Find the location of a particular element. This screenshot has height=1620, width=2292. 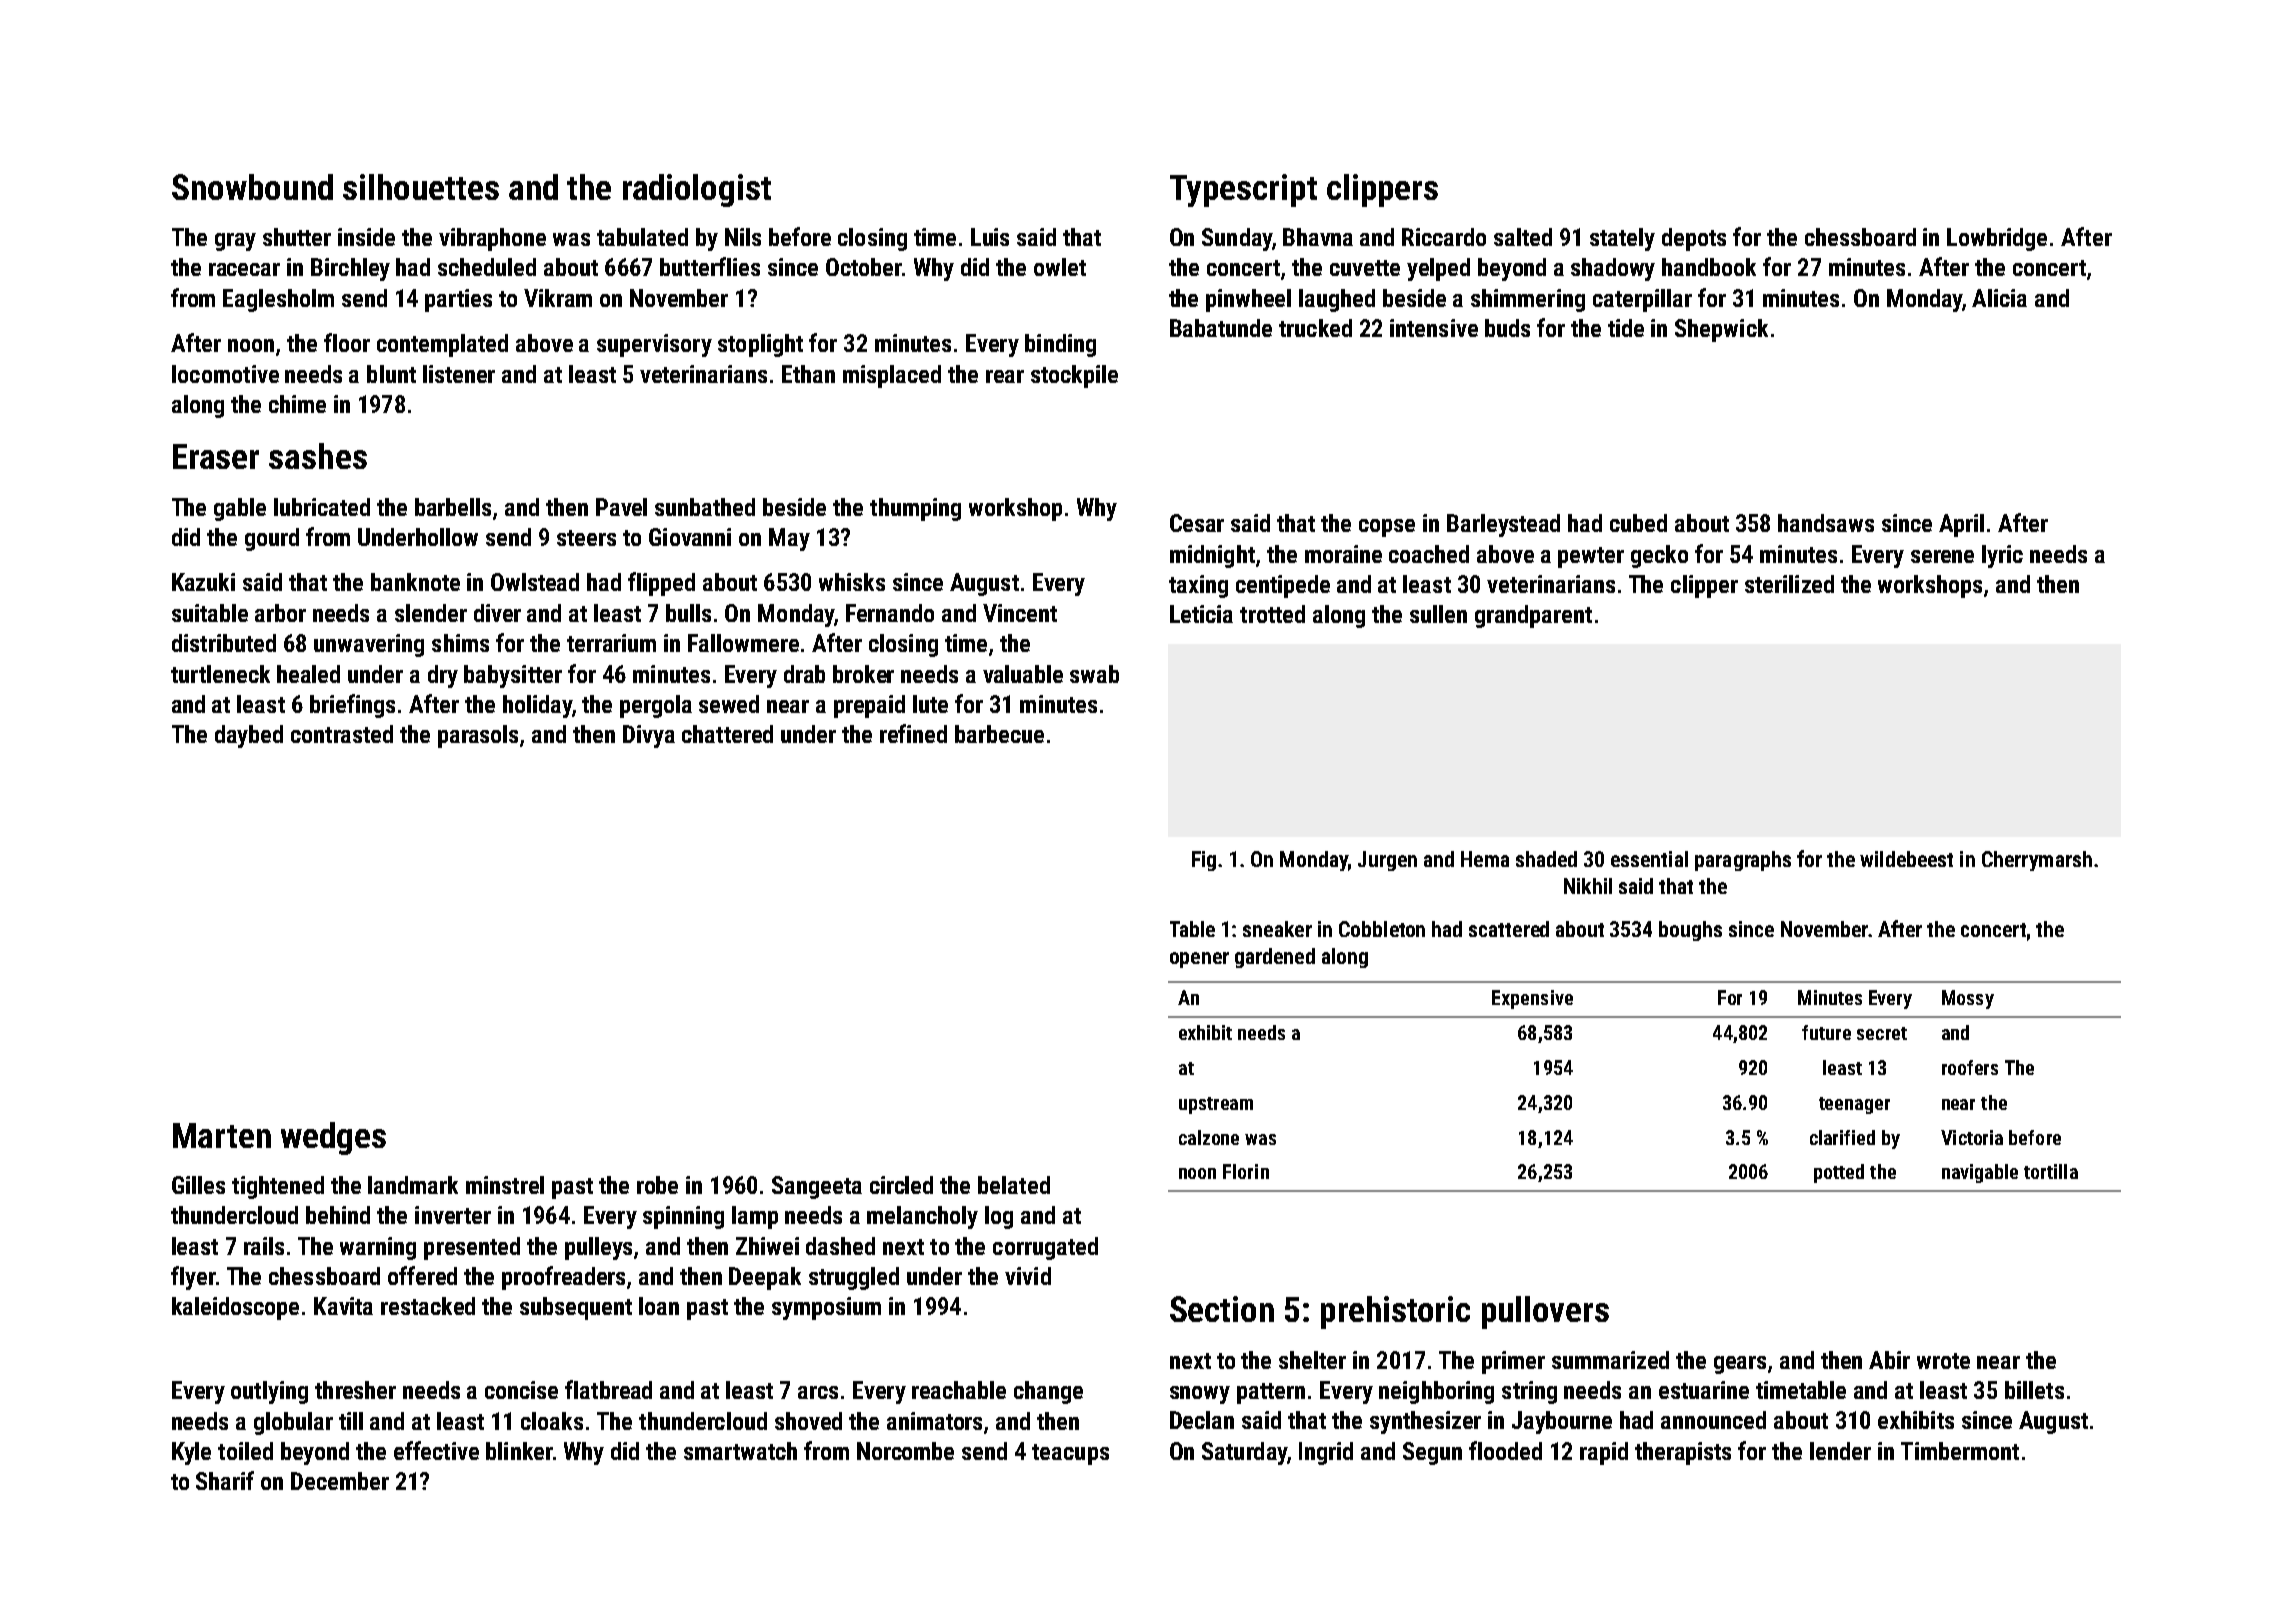

Ingrid is located at coordinates (1326, 1453).
